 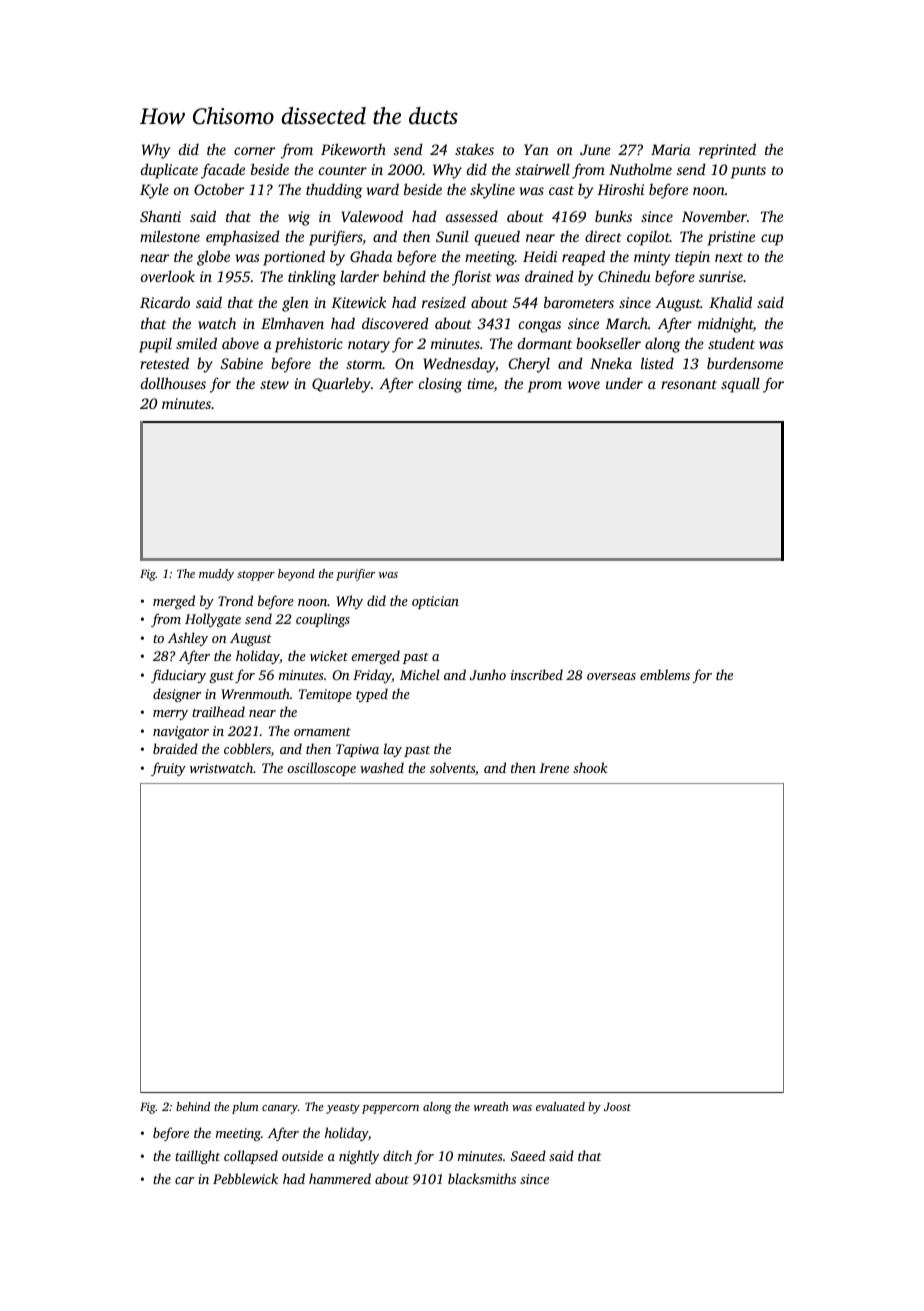 I want to click on under, so click(x=624, y=383).
